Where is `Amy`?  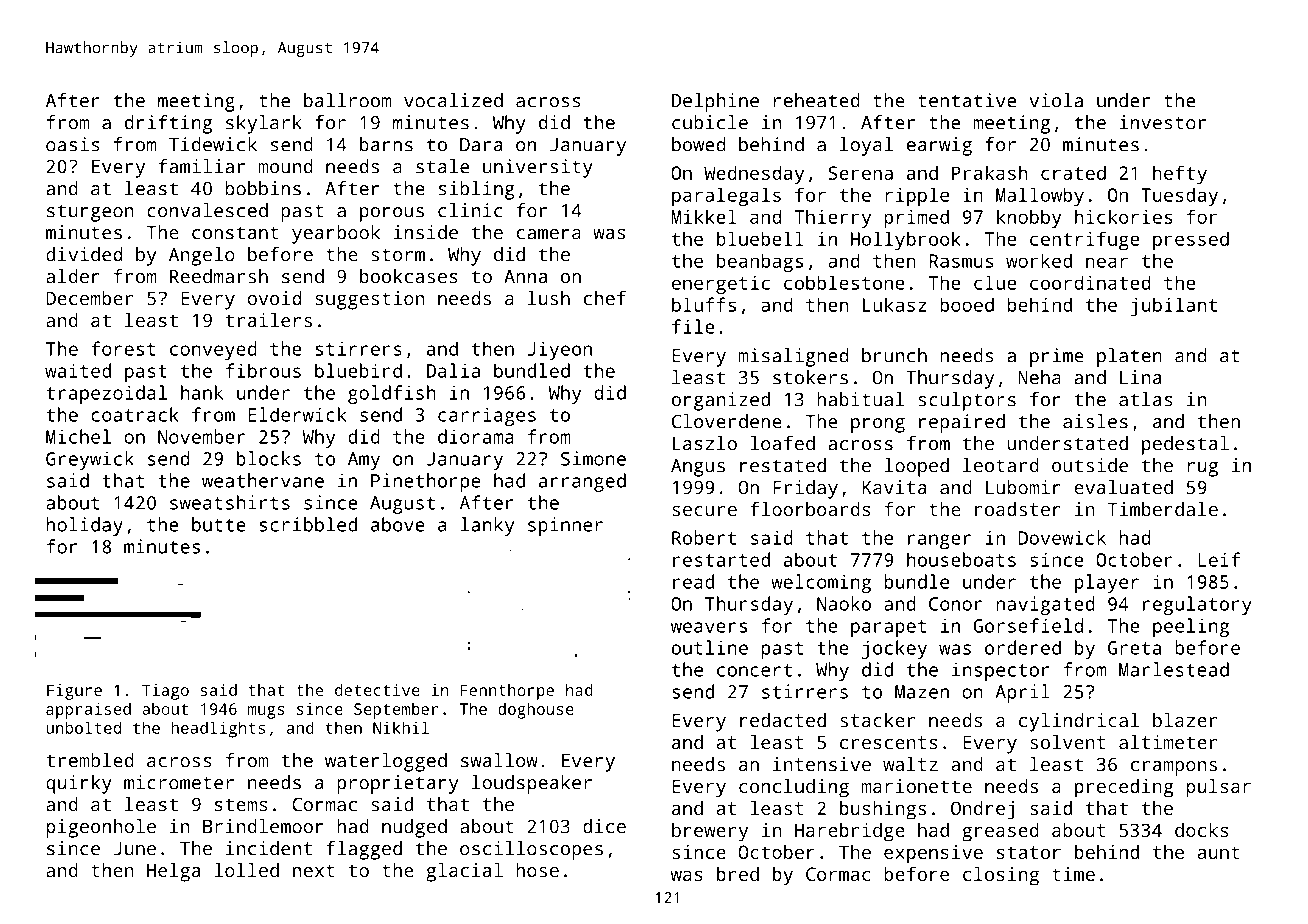 Amy is located at coordinates (364, 461).
